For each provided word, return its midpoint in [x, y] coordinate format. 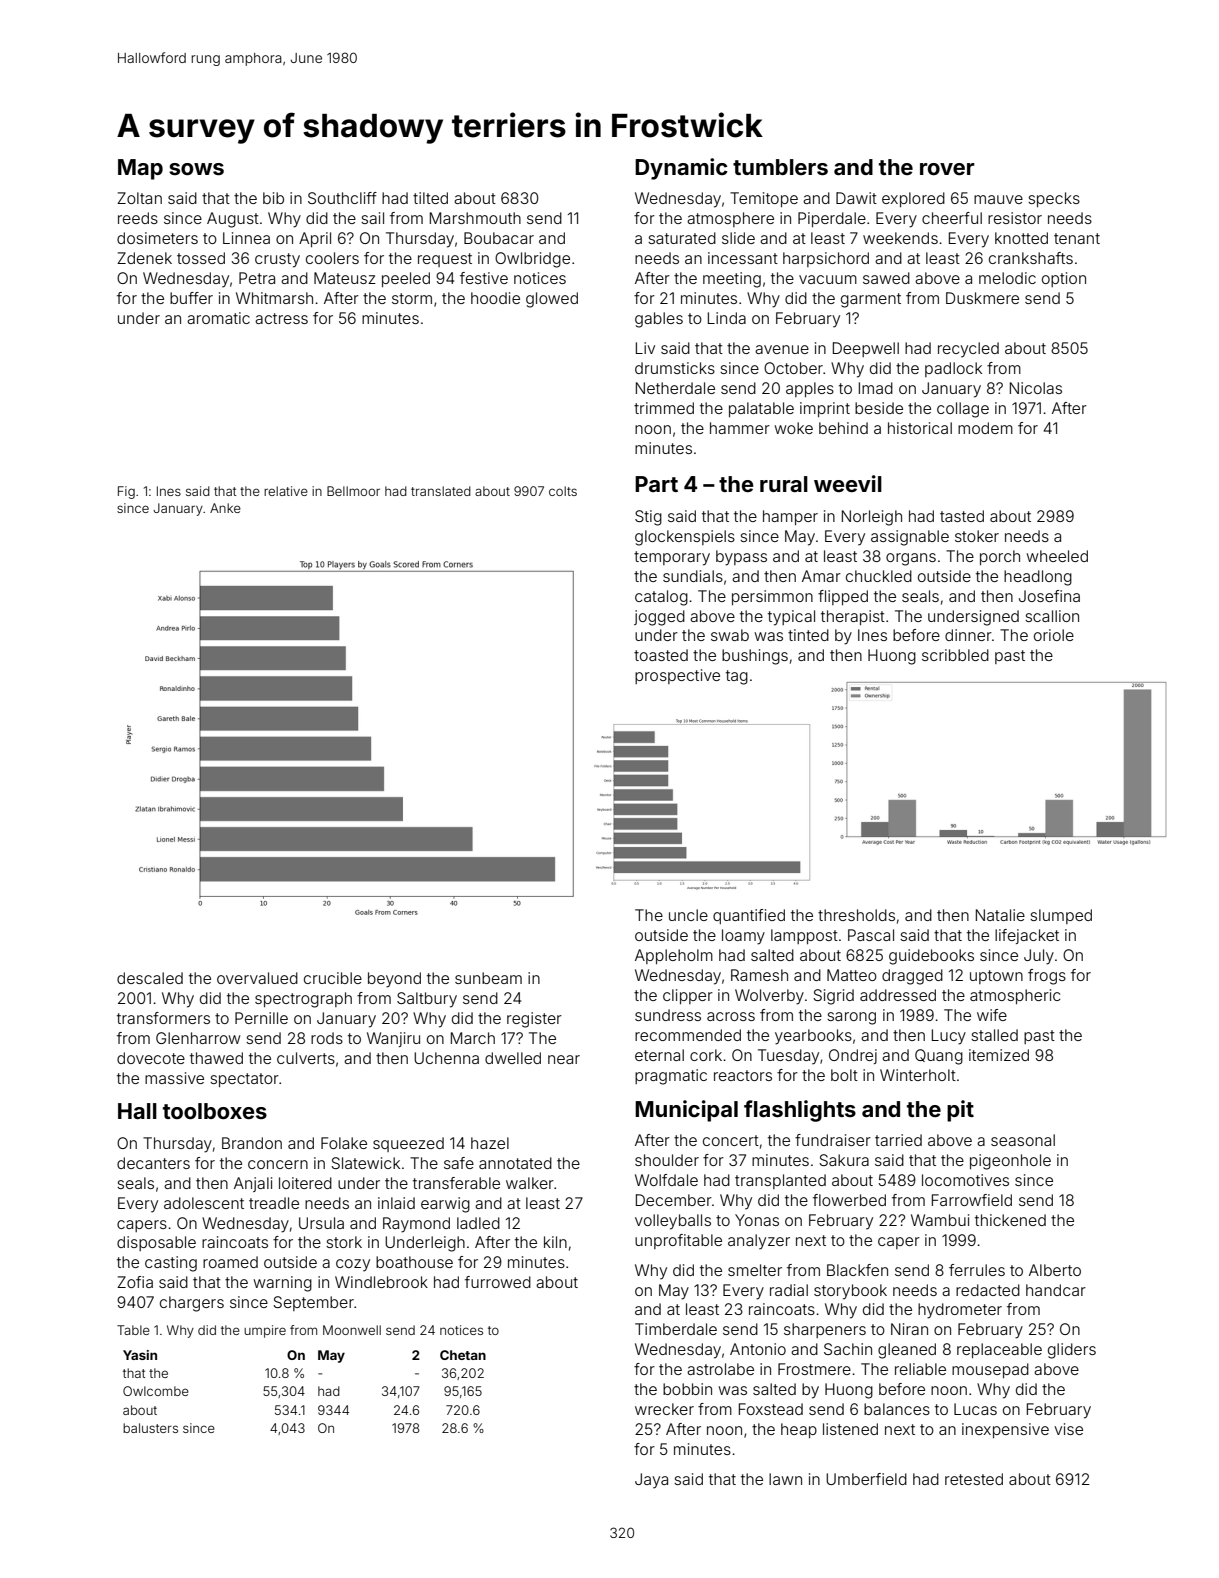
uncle [688, 915]
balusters [150, 1428]
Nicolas [1036, 388]
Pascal [871, 935]
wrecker [664, 1409]
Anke [225, 508]
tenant [1077, 238]
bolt [844, 1075]
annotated [515, 1163]
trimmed [664, 408]
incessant [743, 258]
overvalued [257, 978]
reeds [138, 218]
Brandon [252, 1143]
